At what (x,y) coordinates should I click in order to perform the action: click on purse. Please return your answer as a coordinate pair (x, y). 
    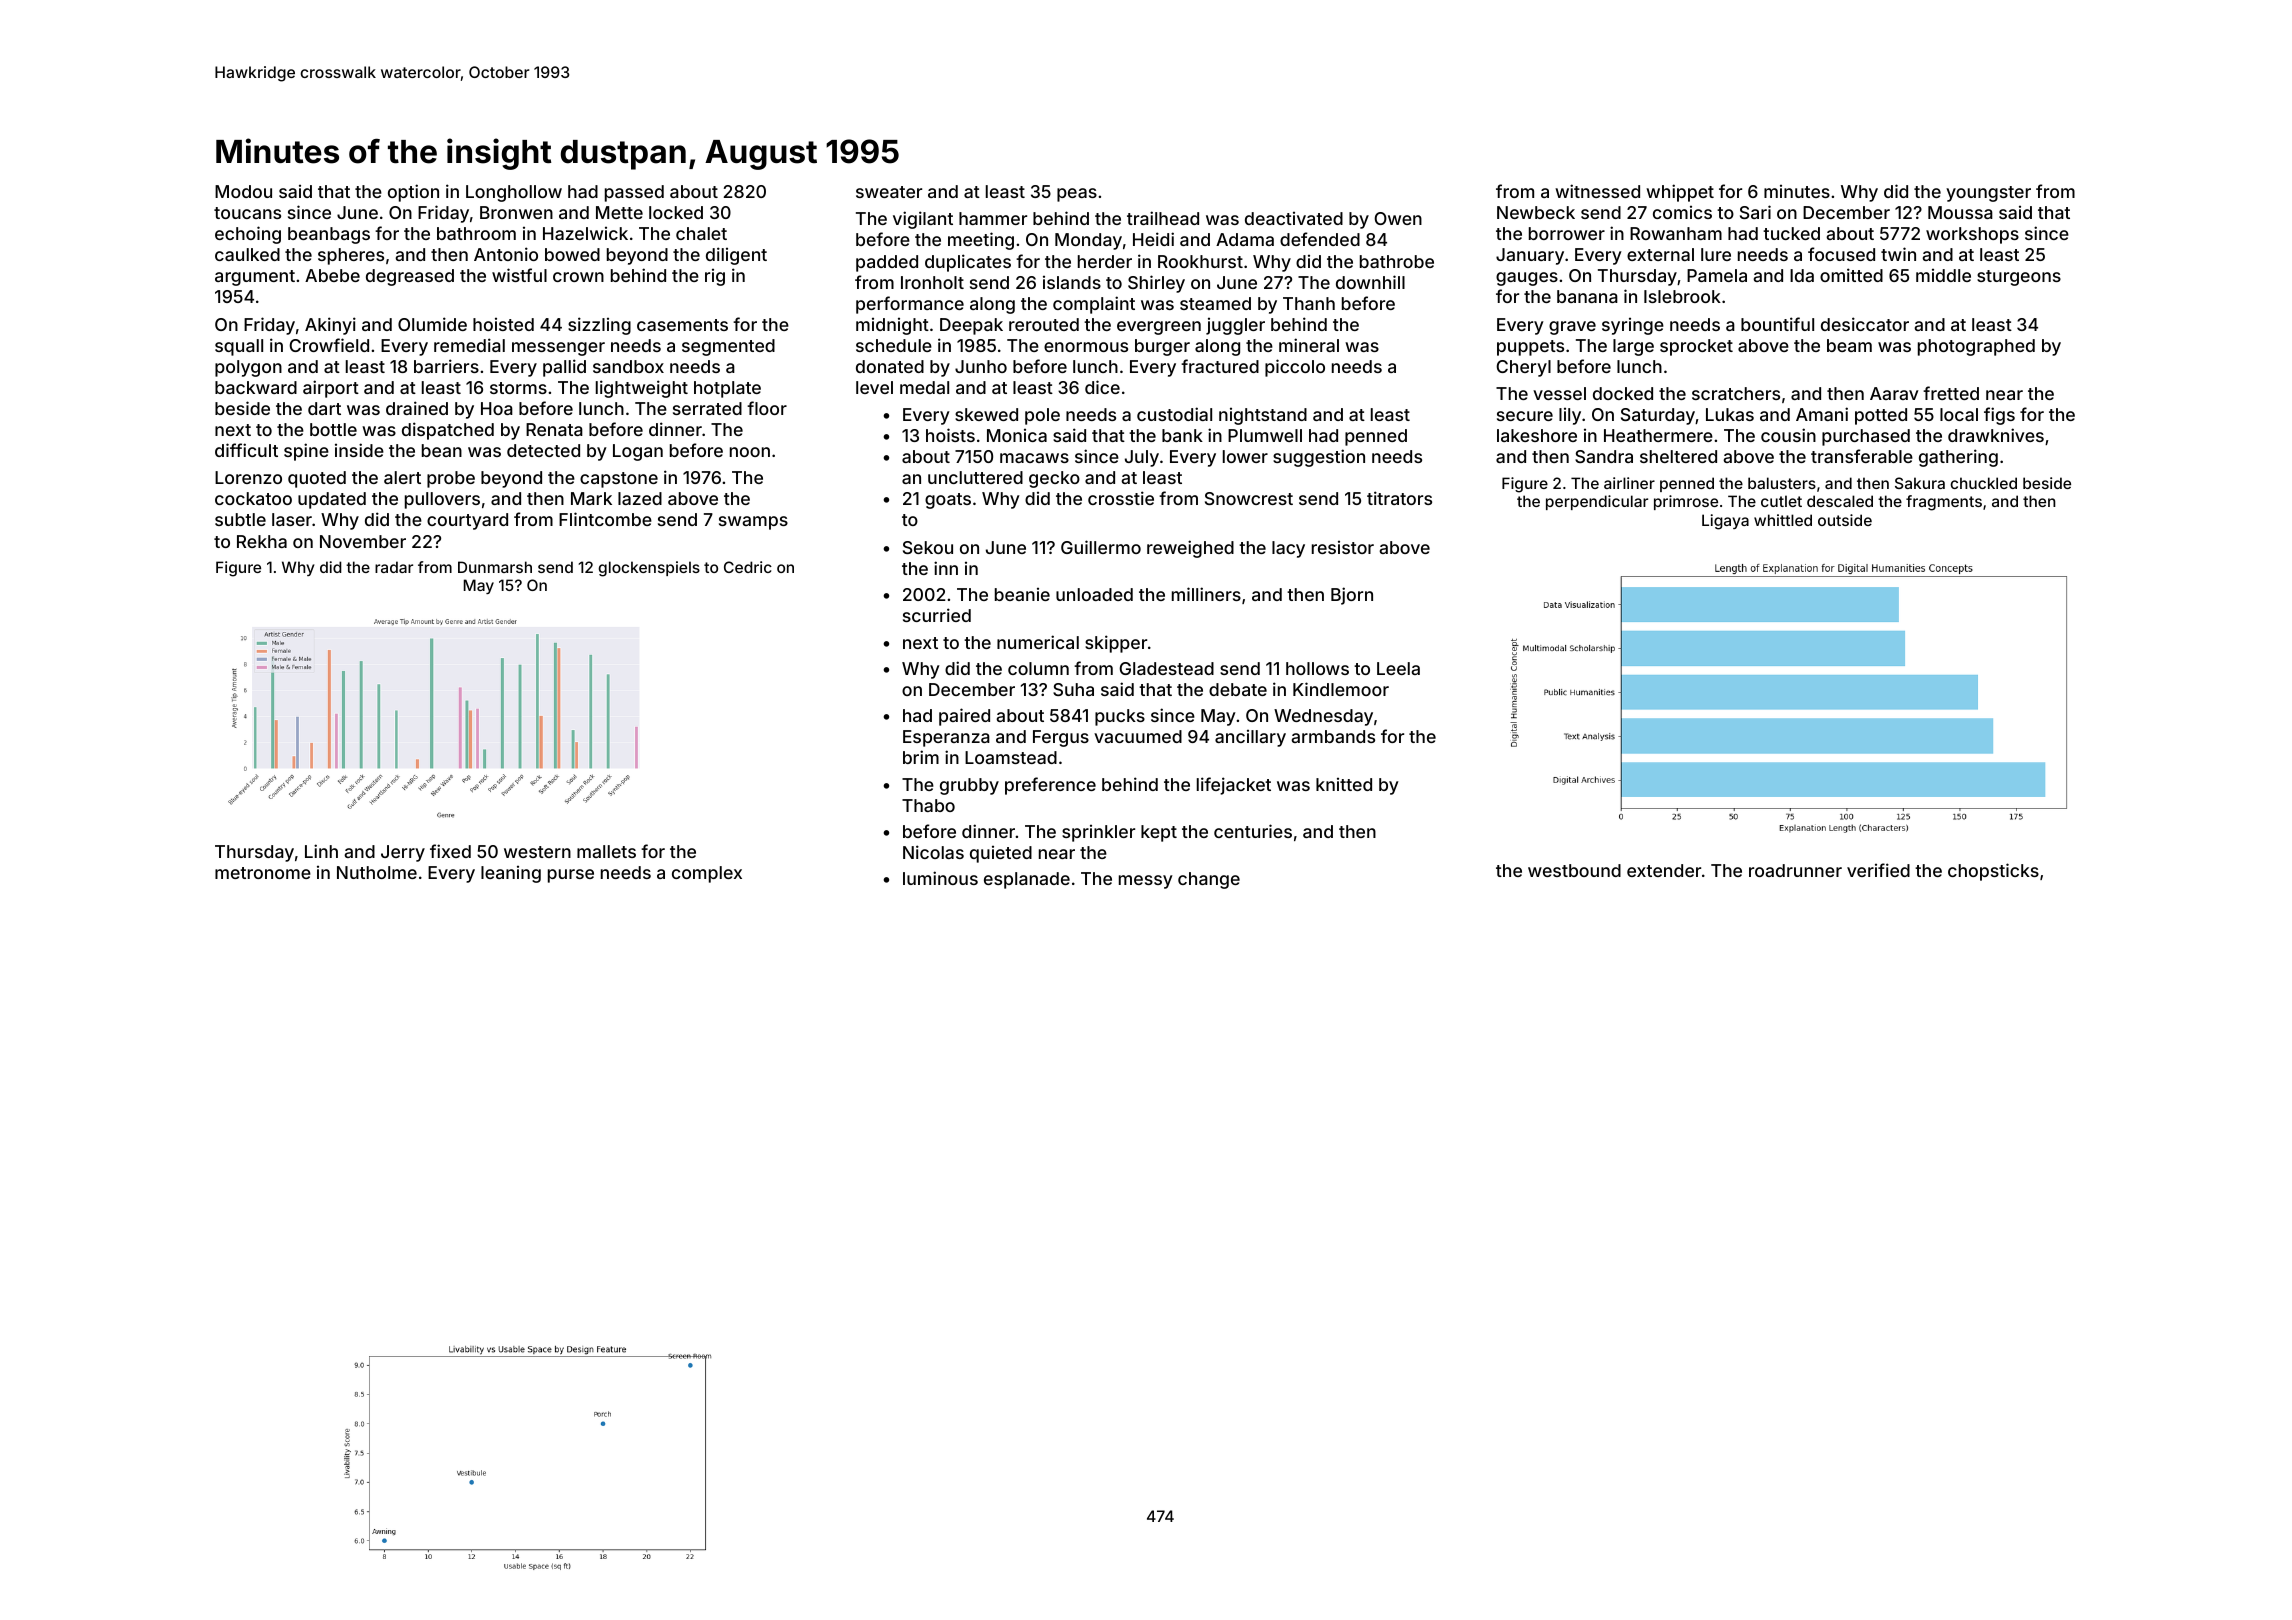
    Looking at the image, I should click on (571, 876).
